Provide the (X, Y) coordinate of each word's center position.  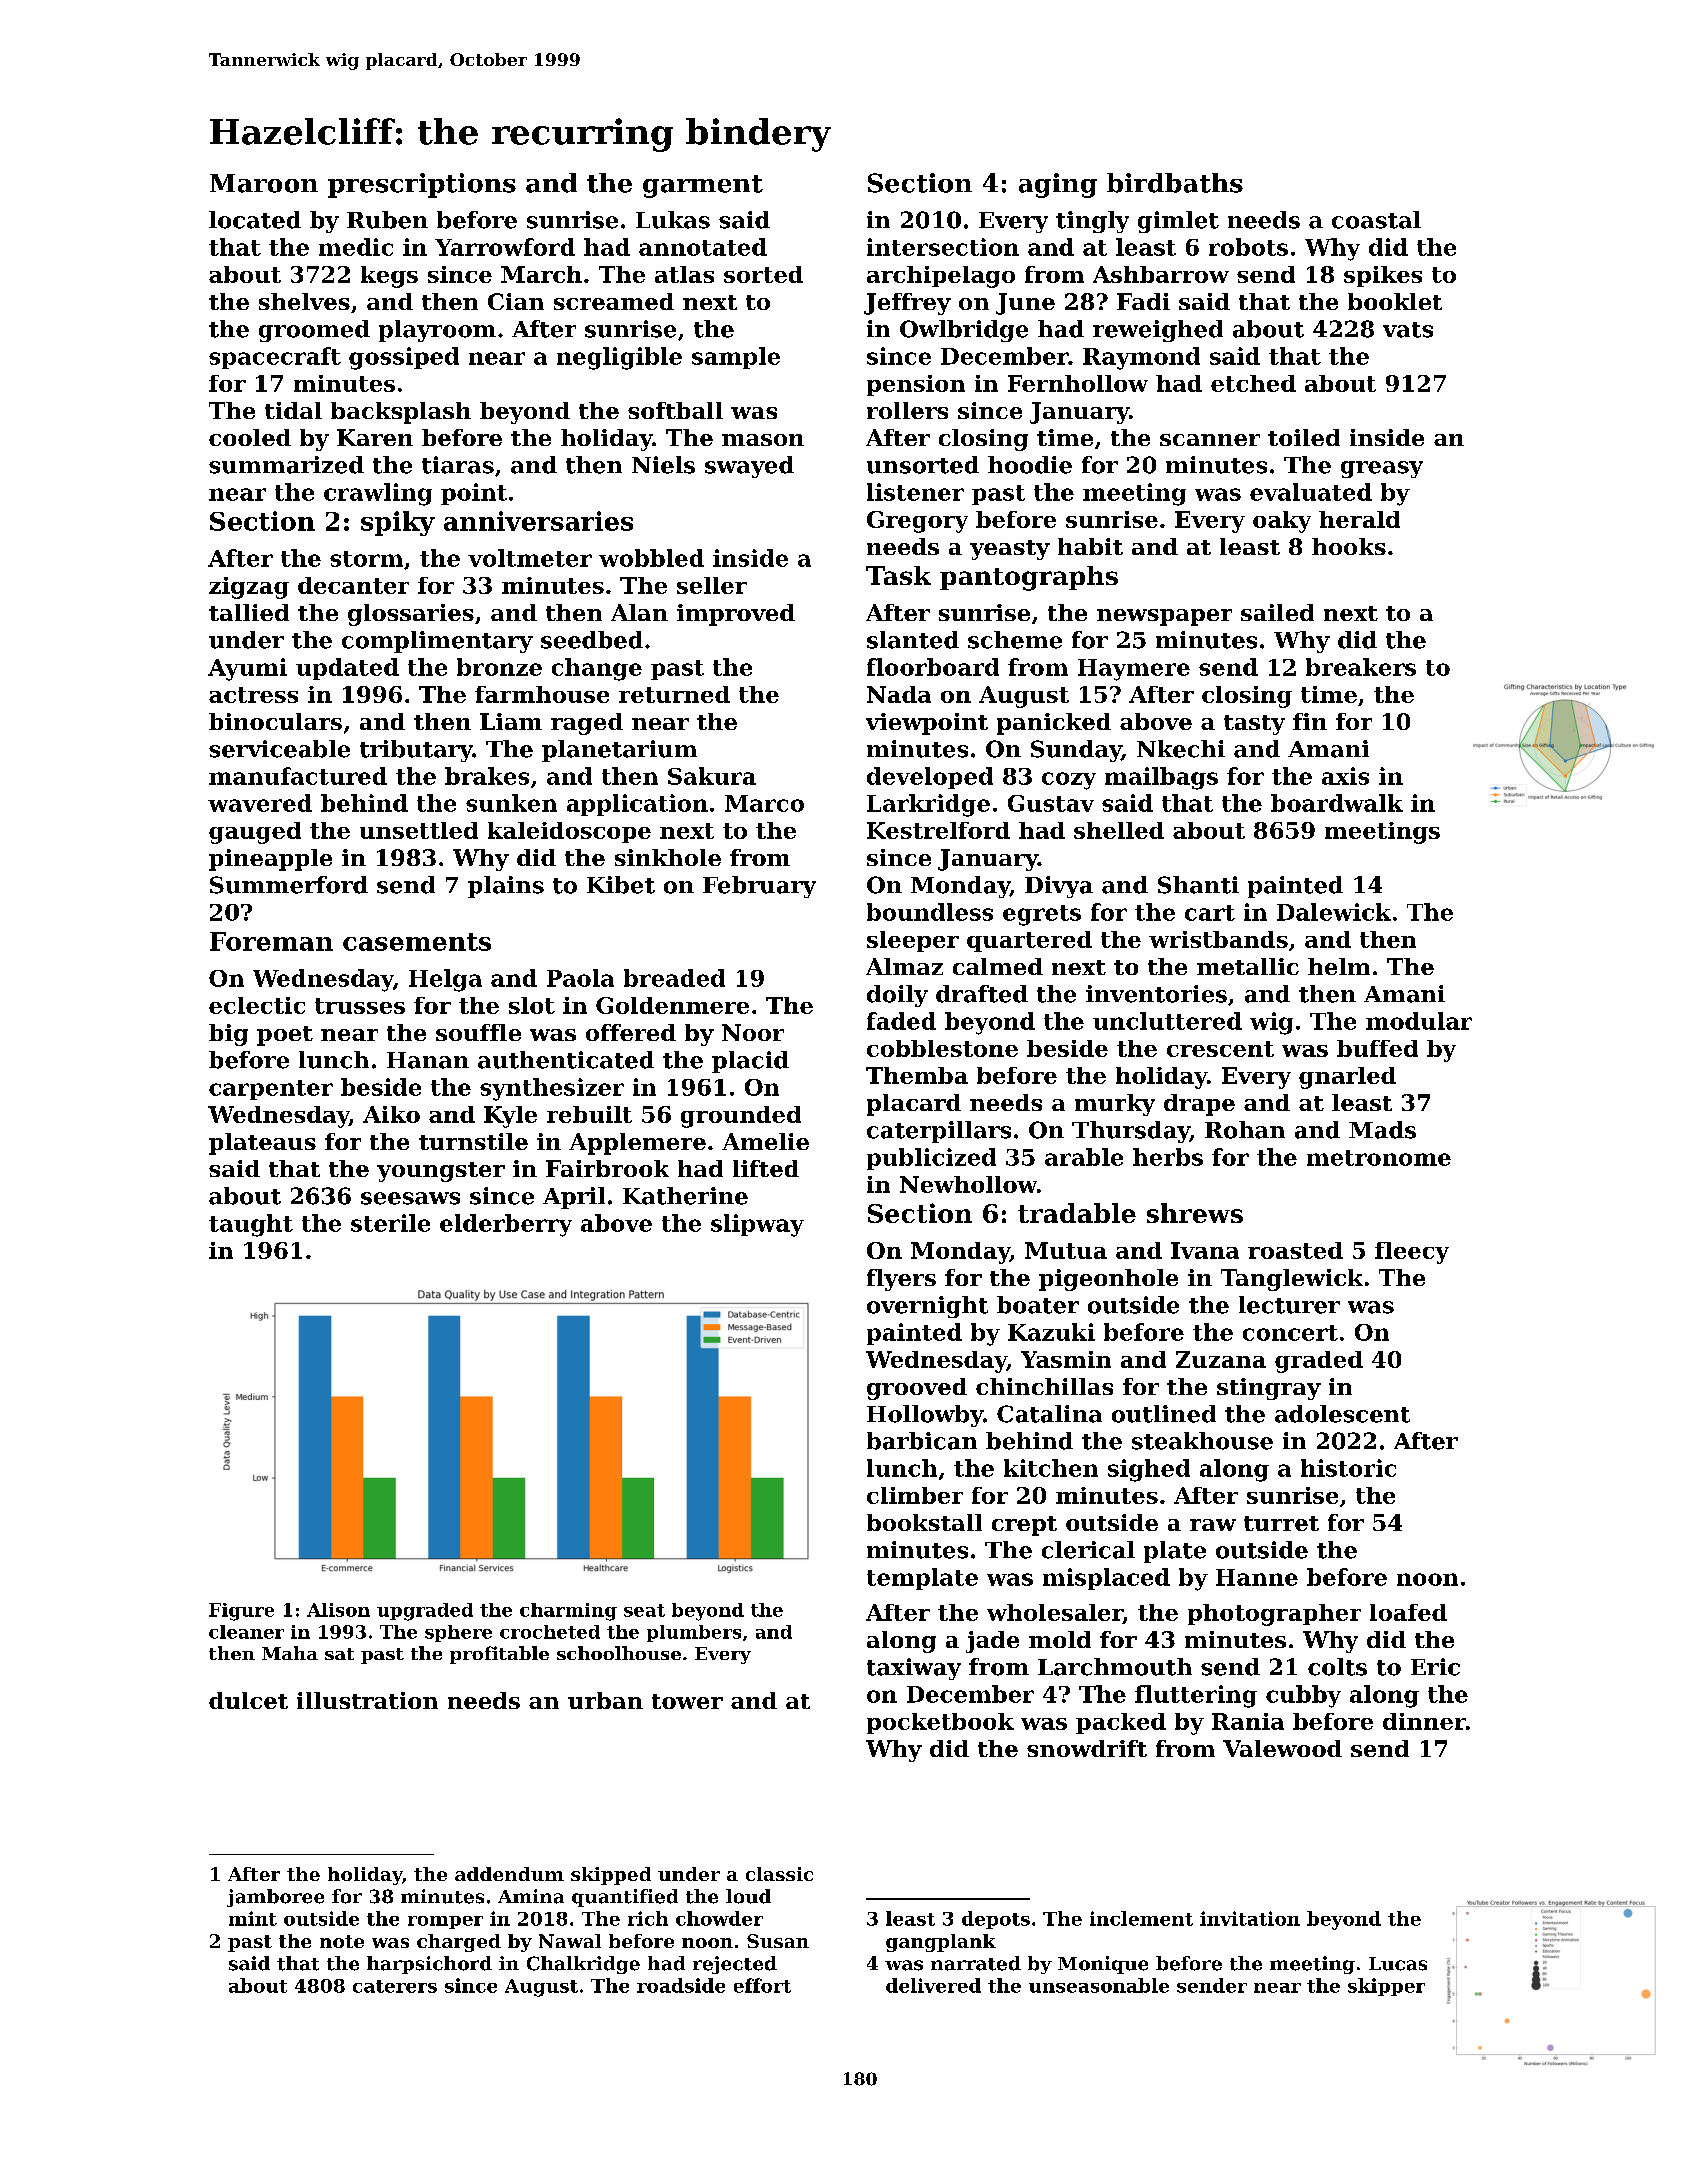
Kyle (510, 1117)
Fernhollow (1078, 383)
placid (750, 1062)
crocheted (550, 1632)
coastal (1376, 220)
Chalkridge (583, 1965)
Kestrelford (938, 830)
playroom (437, 331)
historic (1348, 1468)
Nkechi (1181, 749)
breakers (1361, 667)
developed (930, 778)
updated (347, 669)
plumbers (694, 1633)
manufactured (298, 776)
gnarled (1347, 1078)
